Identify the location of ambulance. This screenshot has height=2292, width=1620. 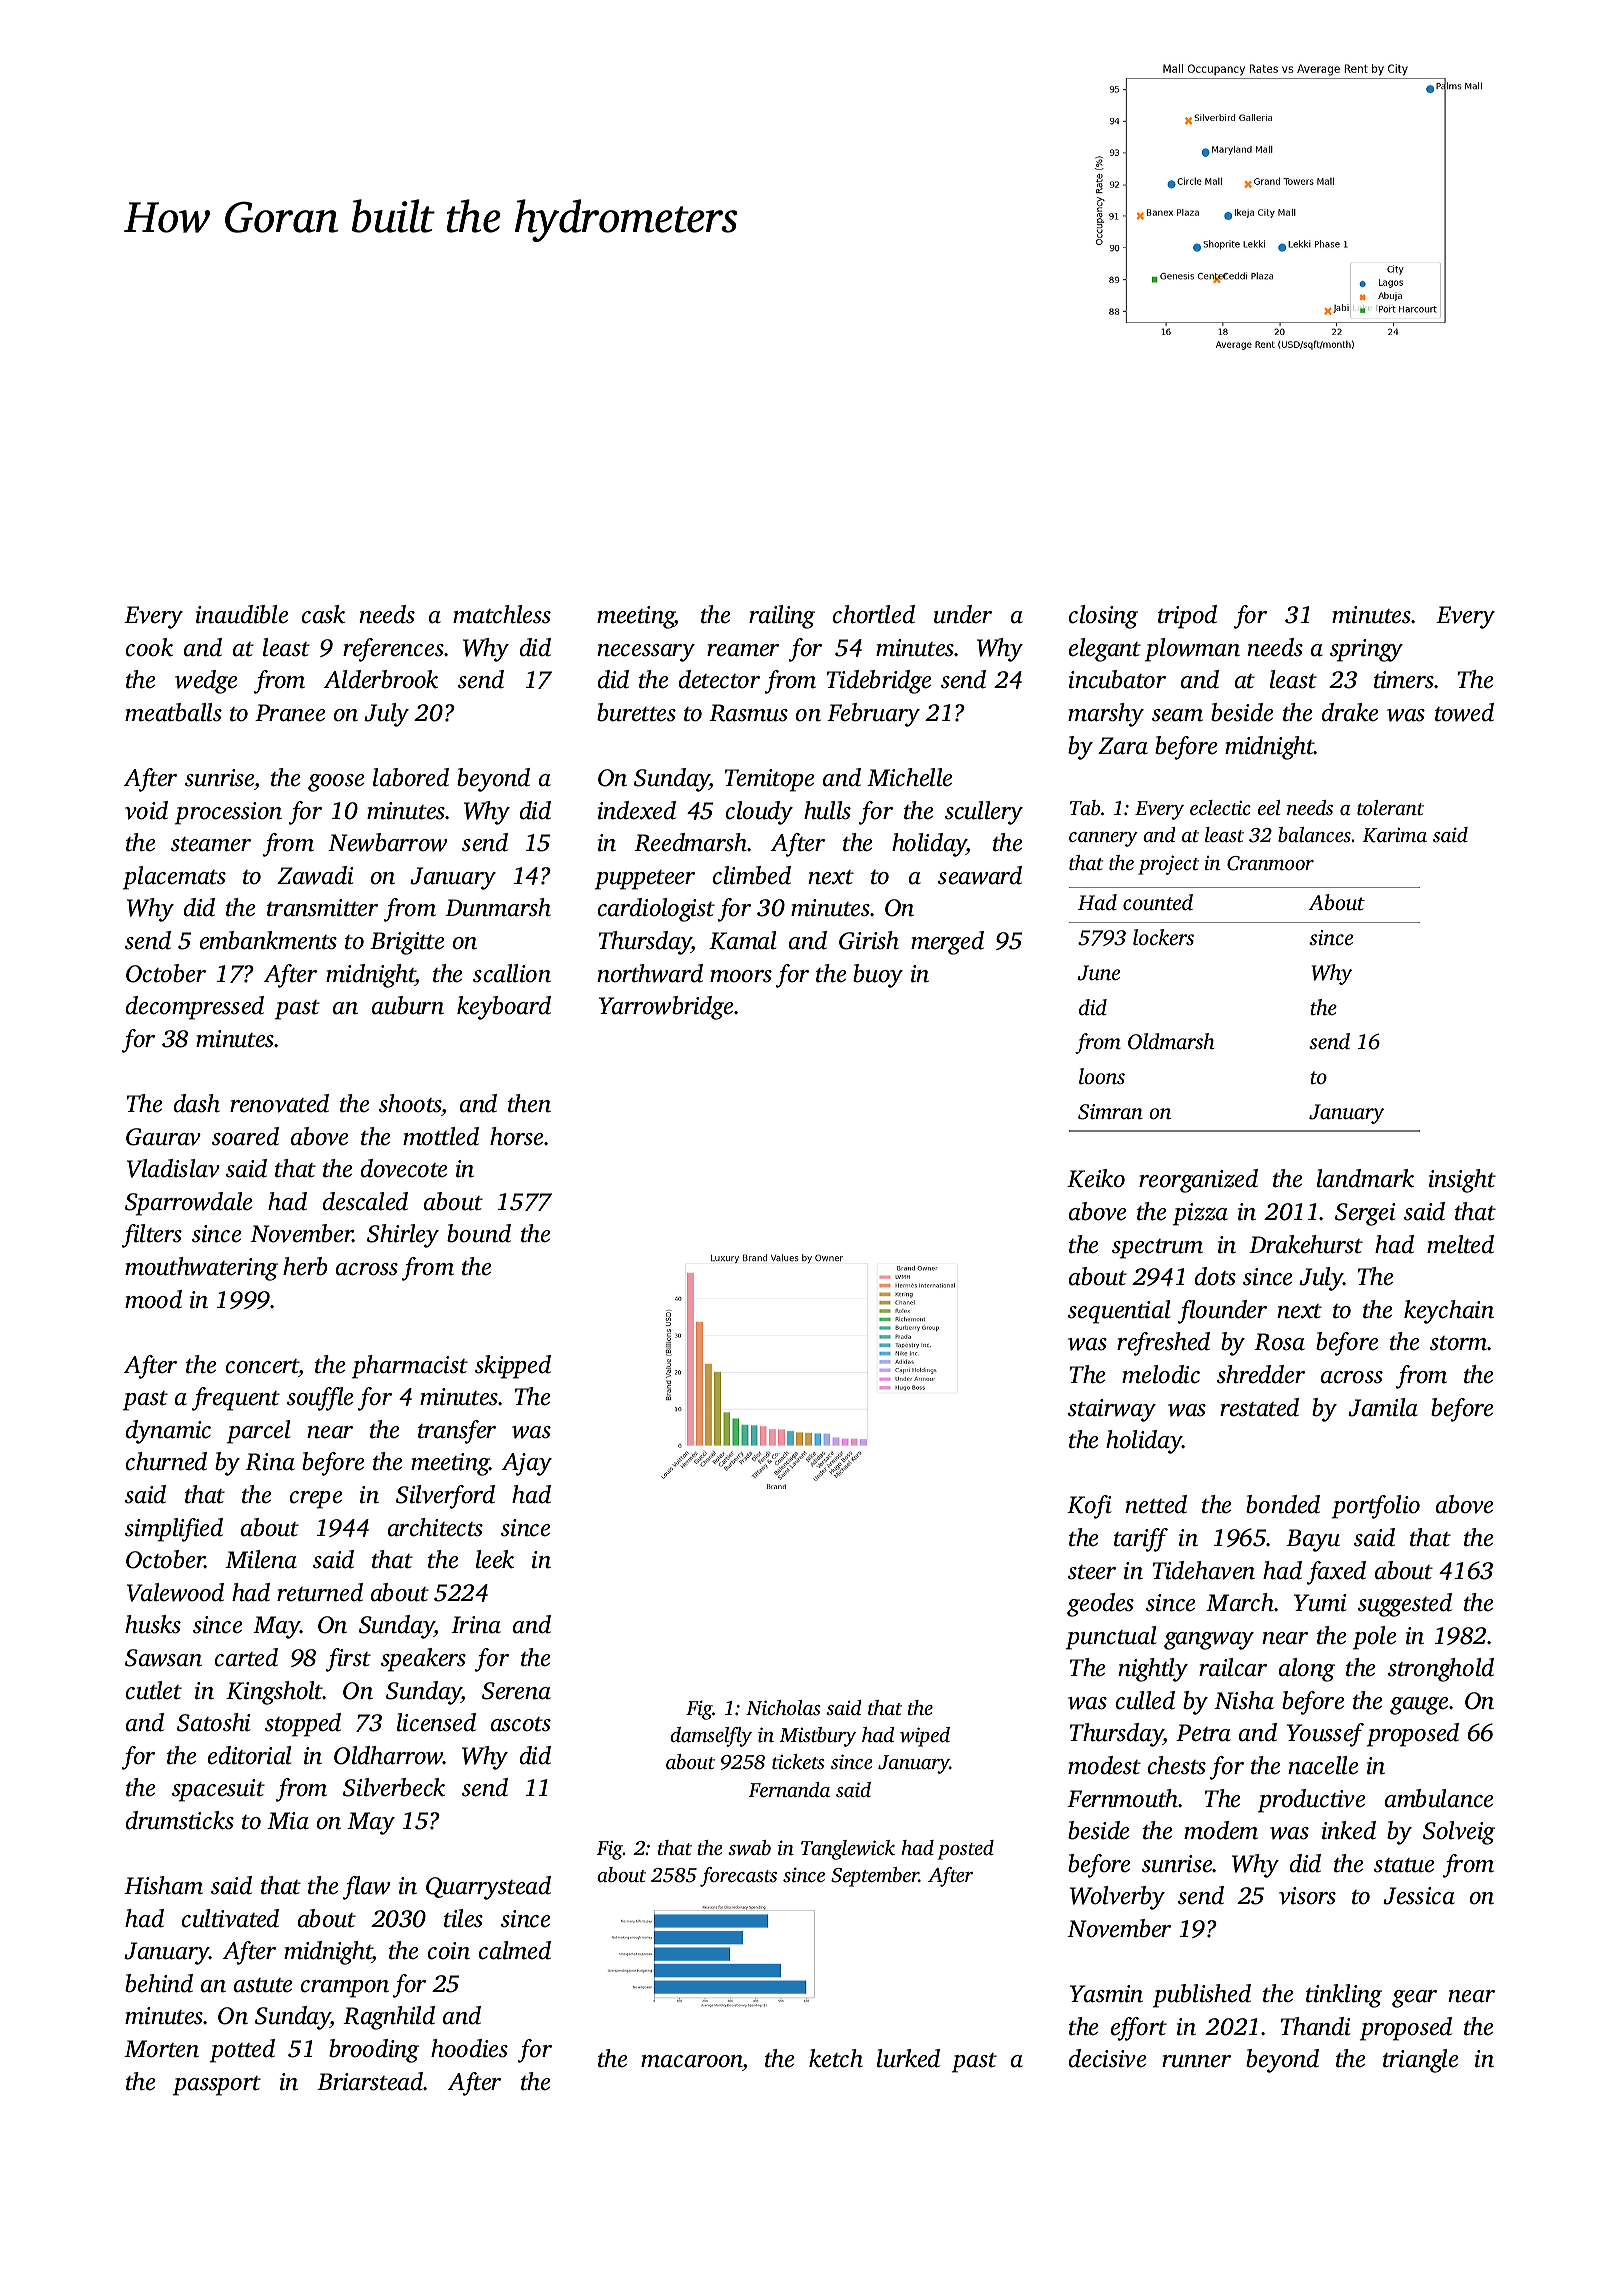
(1439, 1798).
